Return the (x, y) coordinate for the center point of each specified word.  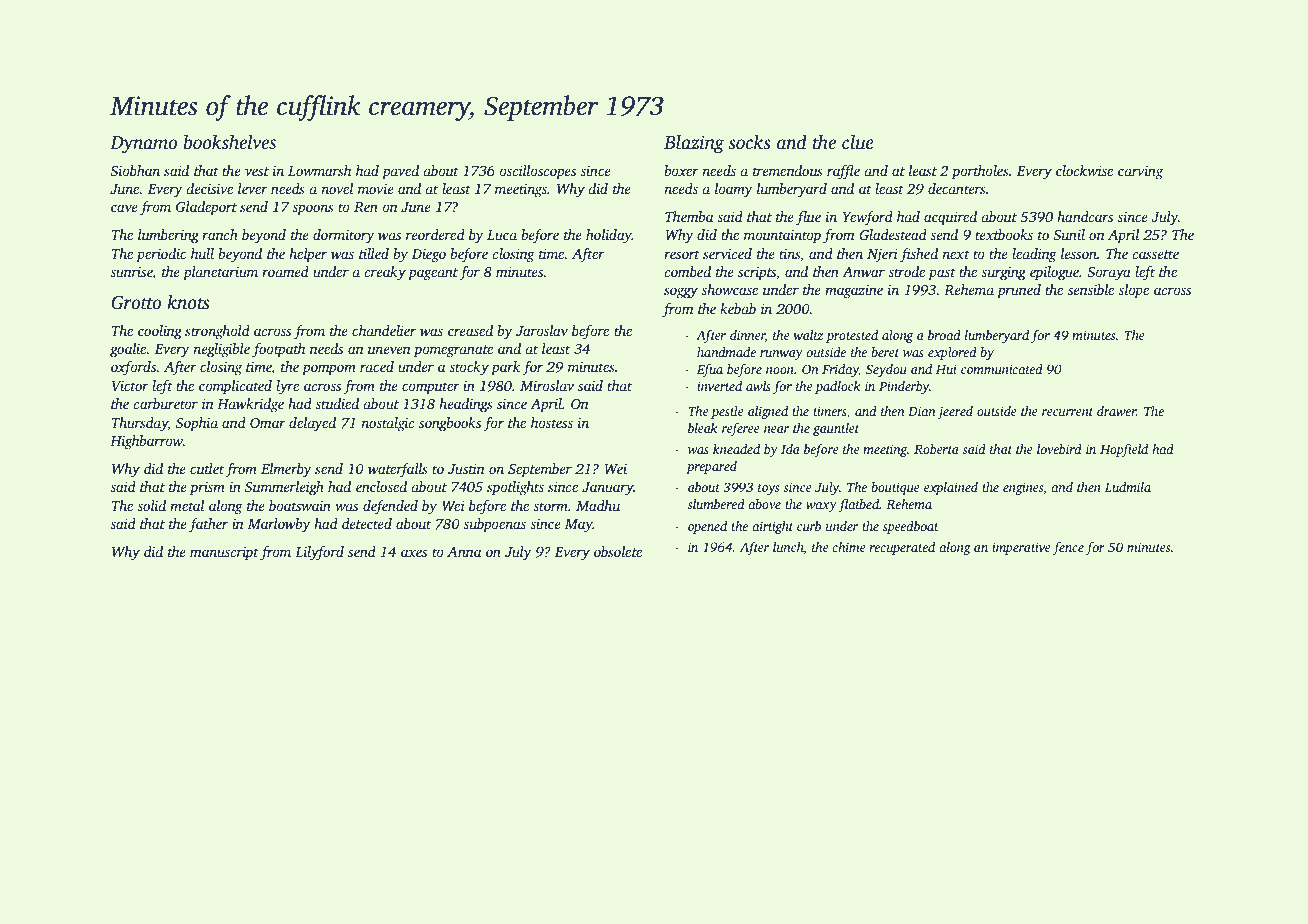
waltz (808, 335)
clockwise (1084, 170)
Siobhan (135, 171)
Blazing (694, 144)
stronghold (217, 332)
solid (151, 505)
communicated (1002, 369)
